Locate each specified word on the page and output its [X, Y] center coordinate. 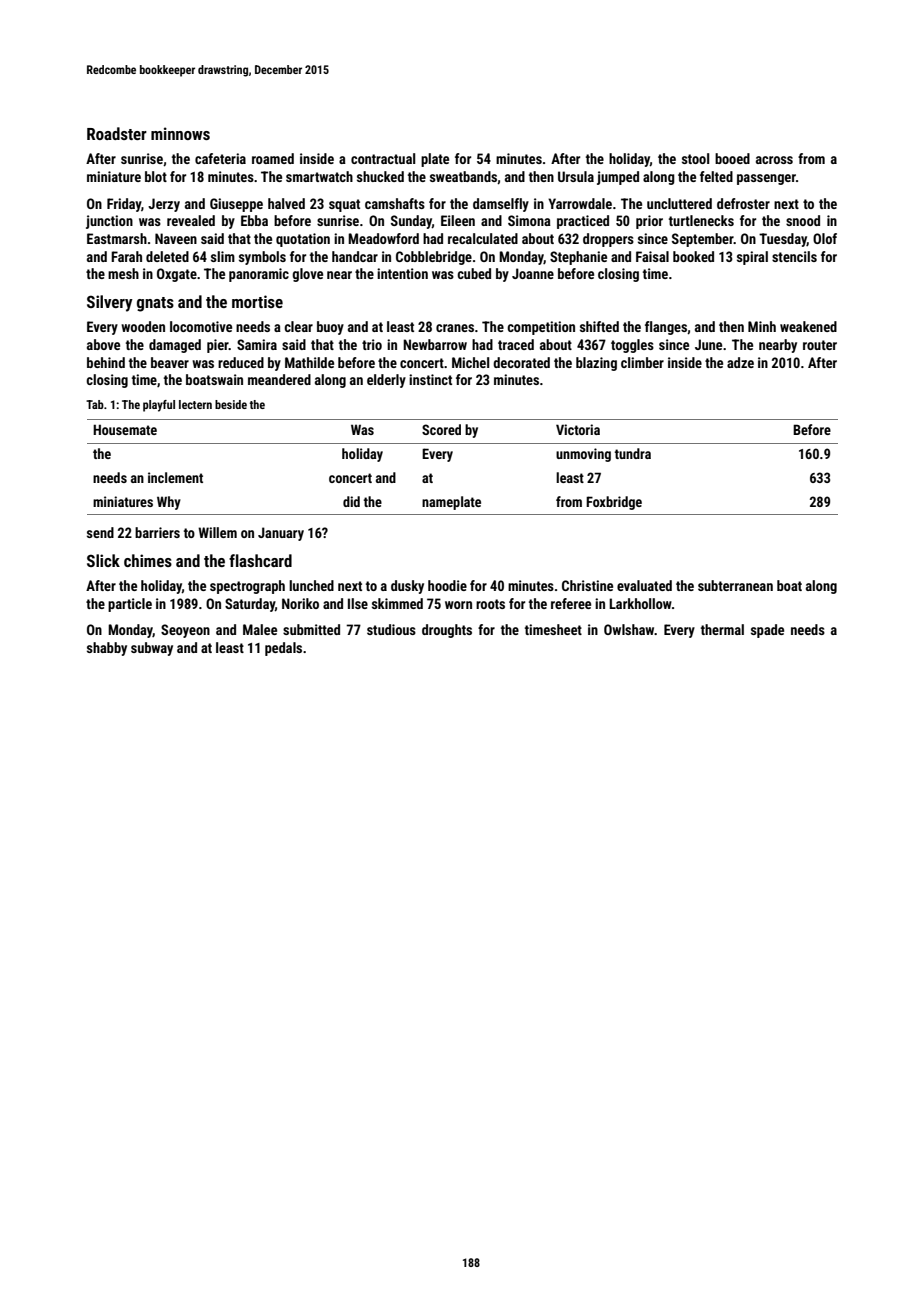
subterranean [735, 585]
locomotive [201, 326]
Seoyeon [185, 631]
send [100, 532]
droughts [447, 631]
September [703, 240]
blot [156, 176]
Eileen [458, 220]
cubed [474, 273]
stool [695, 158]
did [351, 501]
